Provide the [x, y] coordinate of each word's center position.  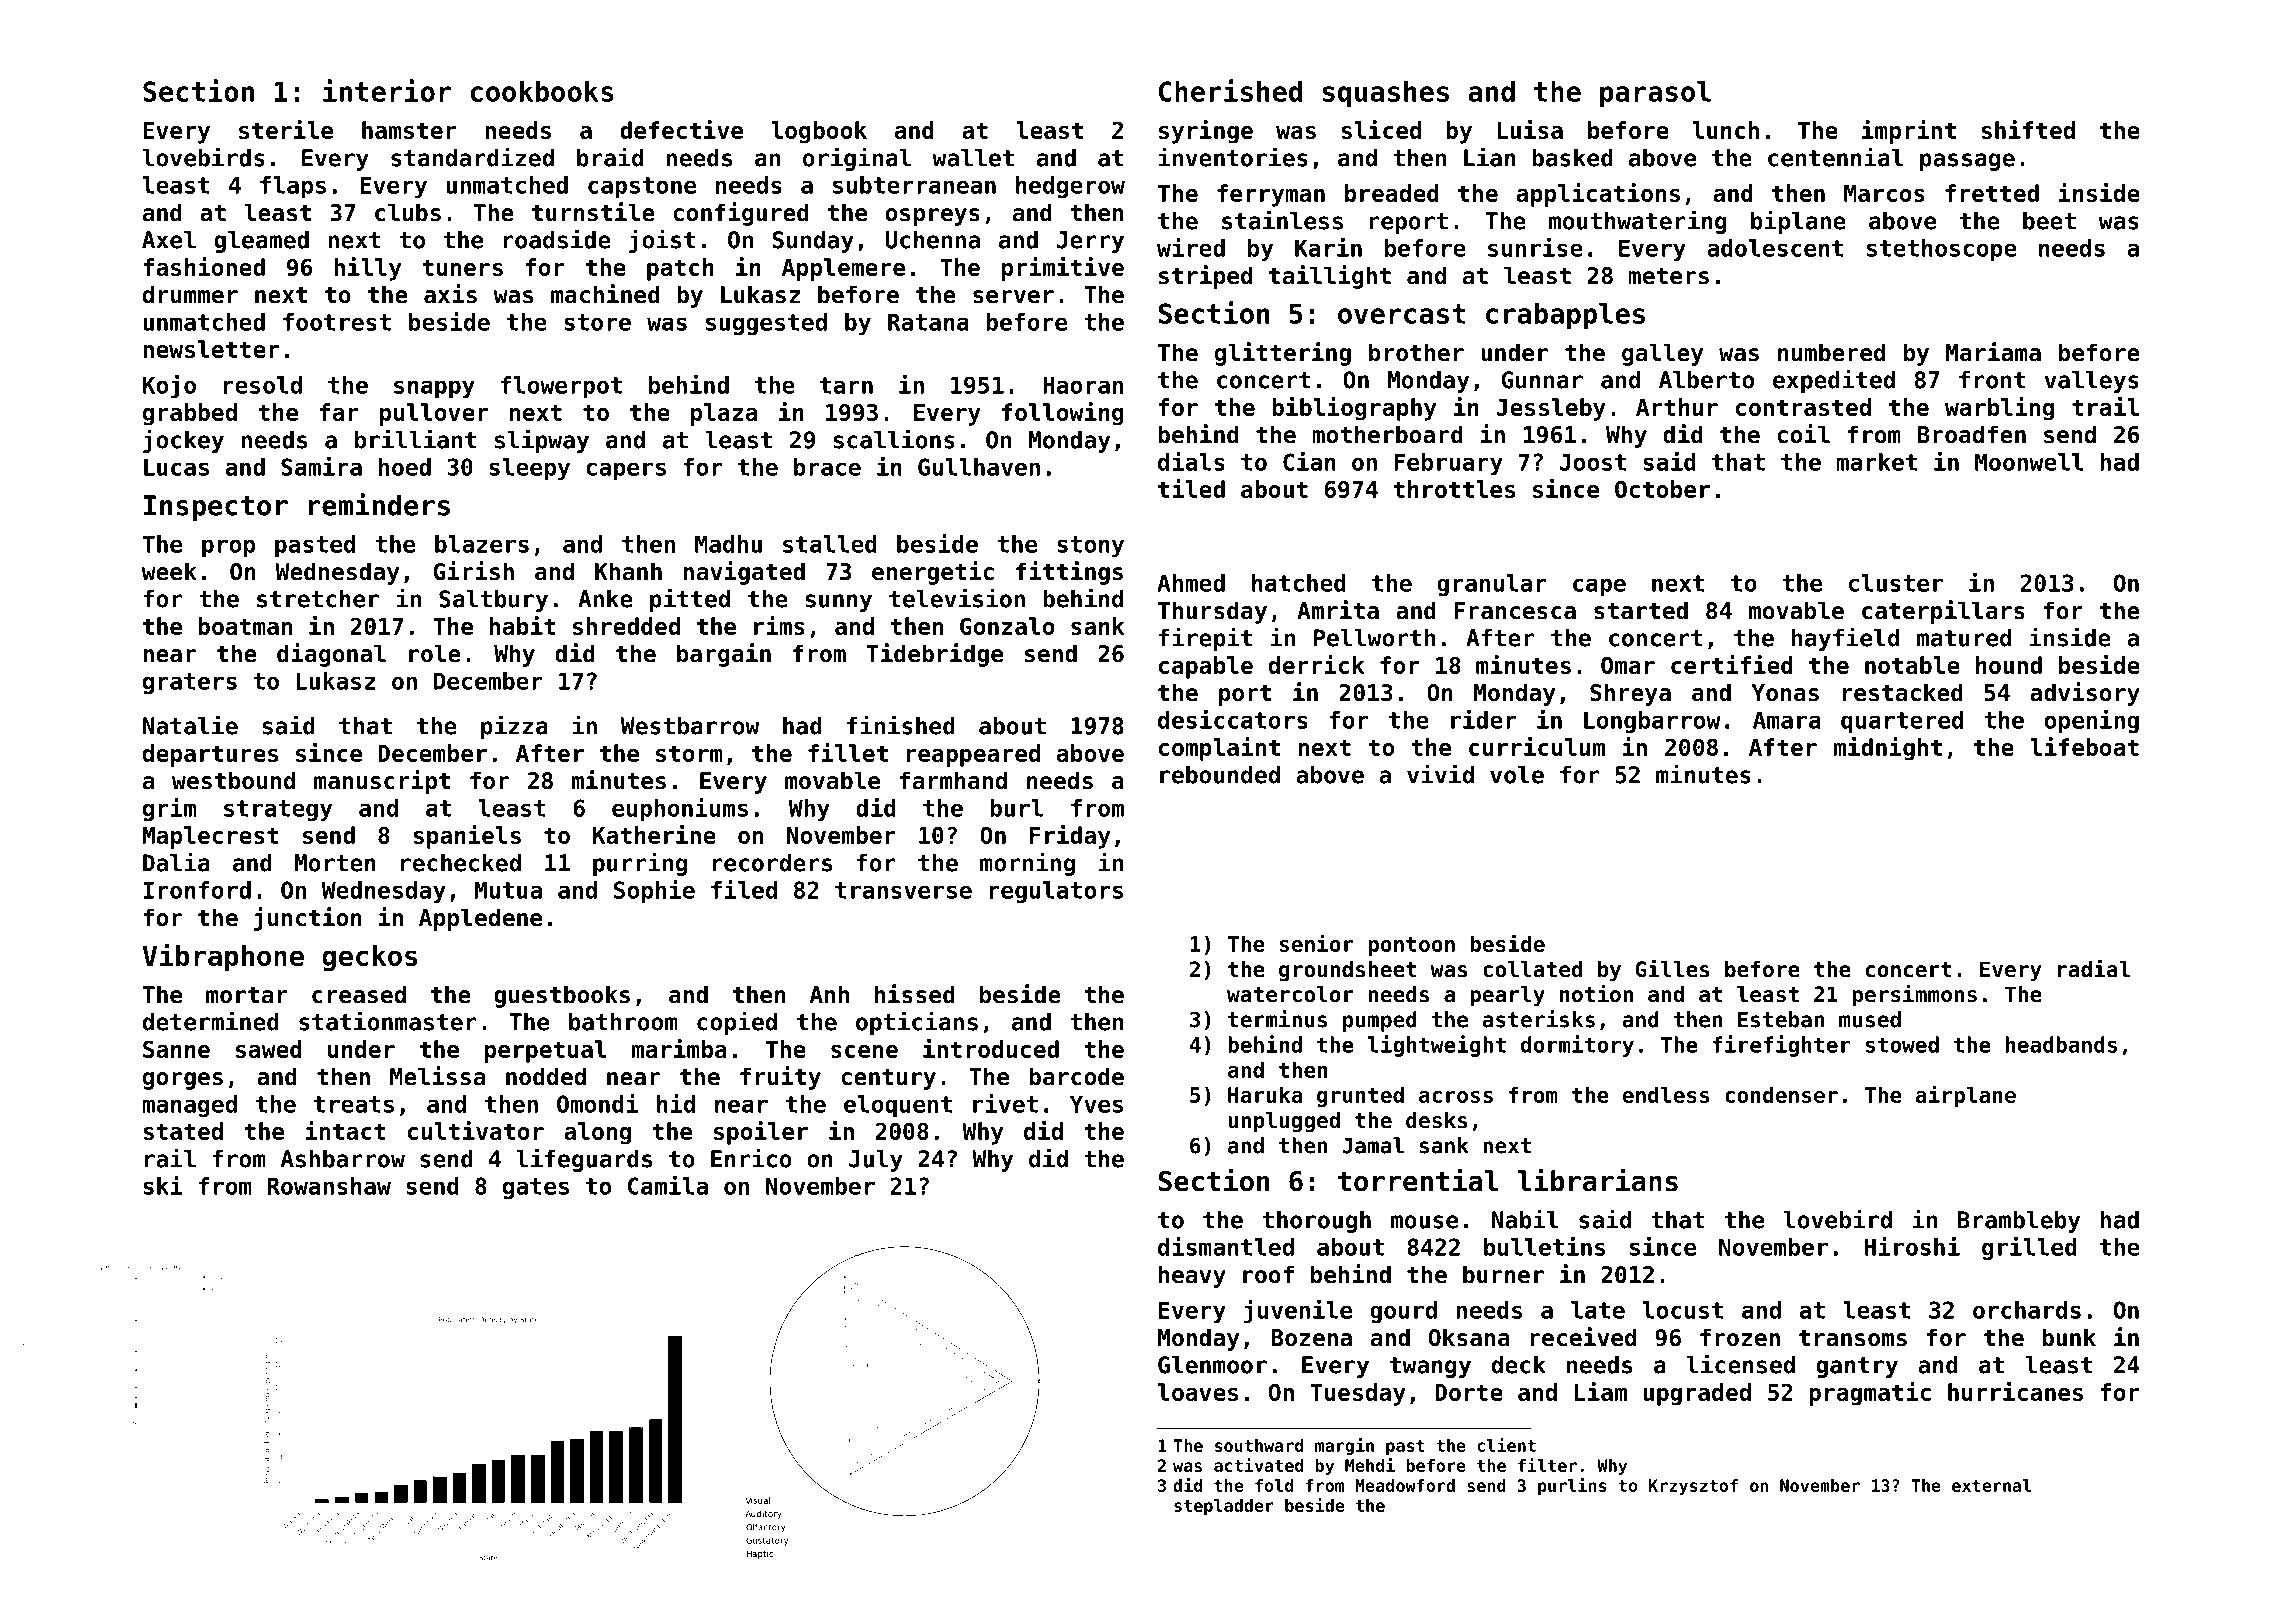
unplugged [1284, 1122]
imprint [1909, 132]
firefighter [1782, 1046]
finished [901, 725]
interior [387, 90]
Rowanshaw [329, 1186]
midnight [1888, 749]
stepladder [1224, 1507]
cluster [1896, 583]
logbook [819, 132]
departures [210, 755]
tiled [1191, 488]
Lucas [176, 467]
